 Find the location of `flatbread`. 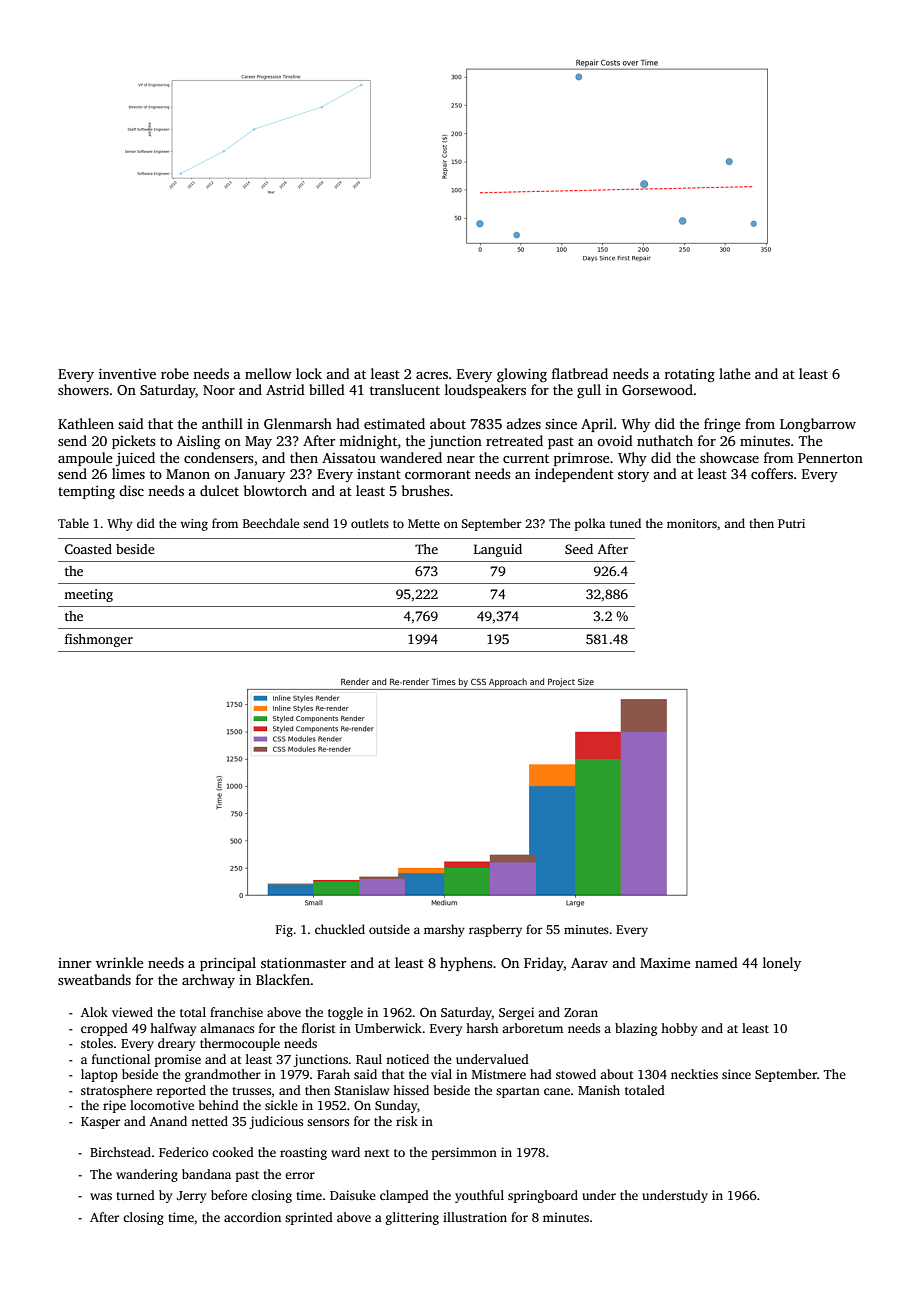

flatbread is located at coordinates (580, 373).
